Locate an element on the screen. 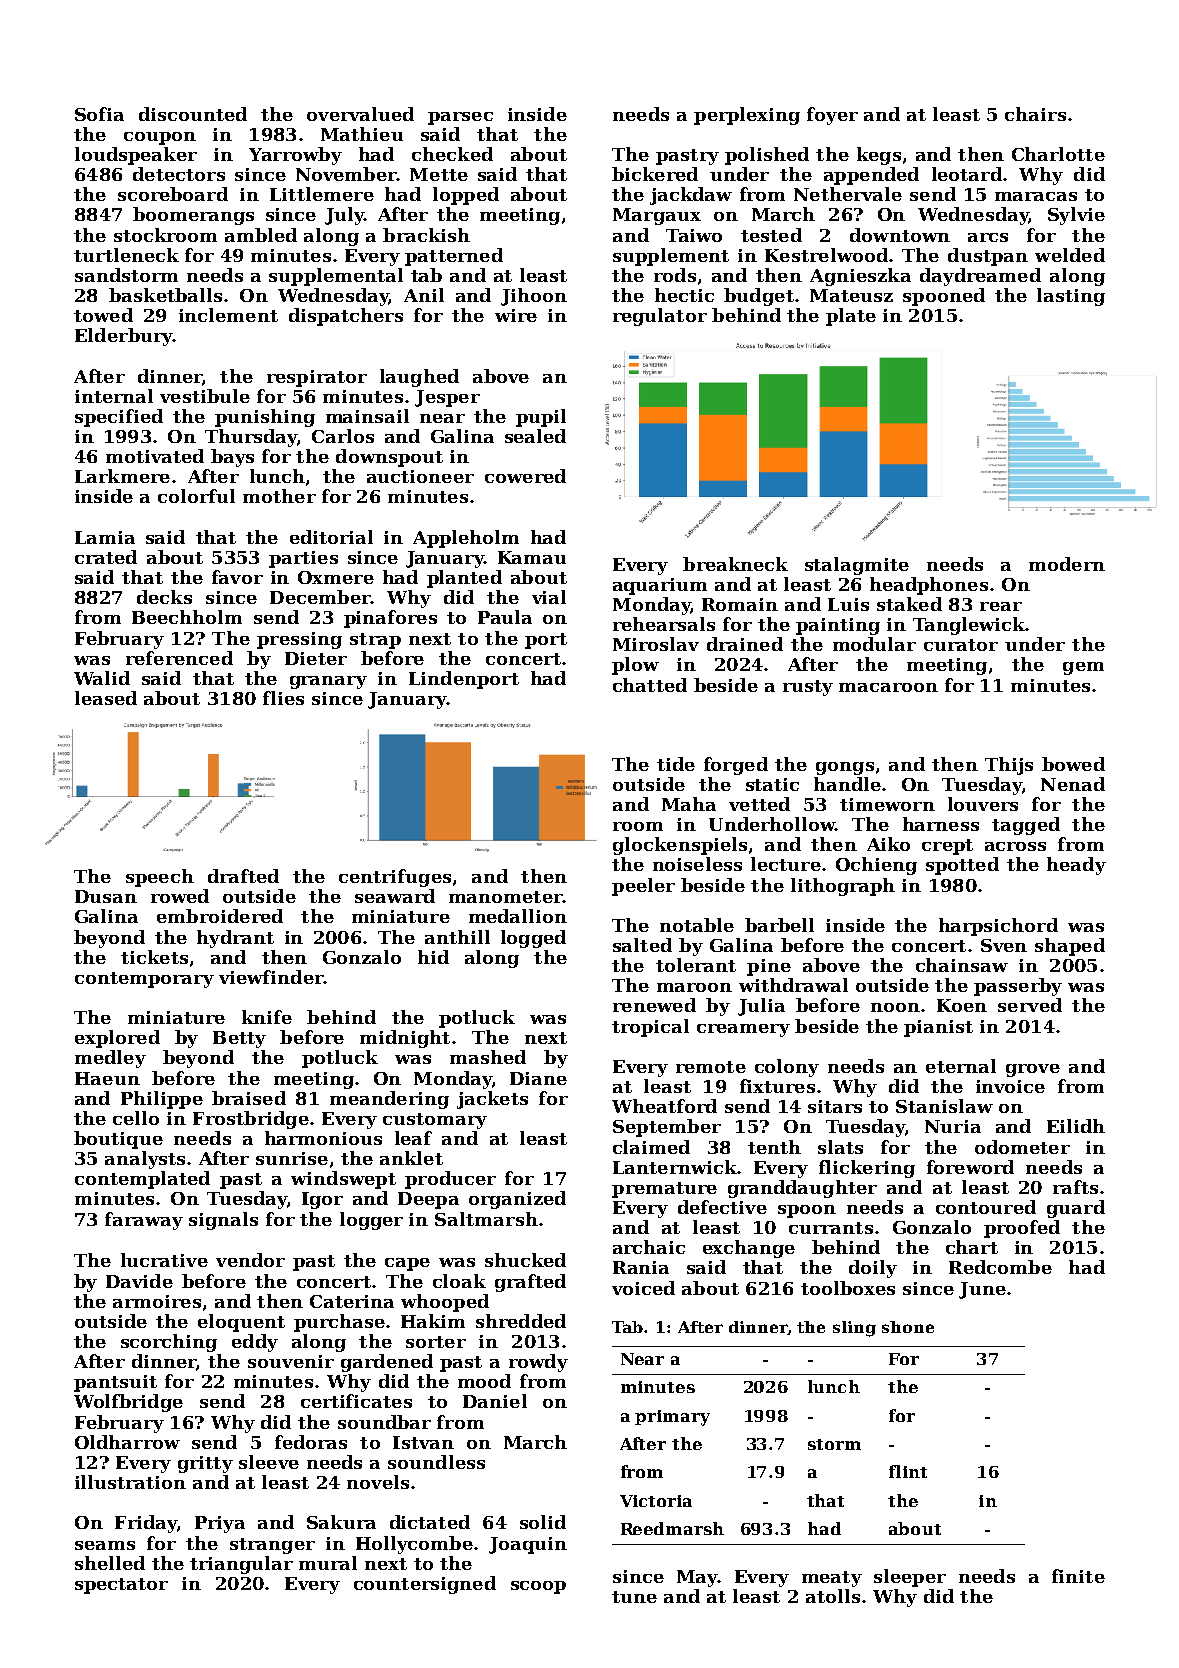  perplexing is located at coordinates (747, 116).
